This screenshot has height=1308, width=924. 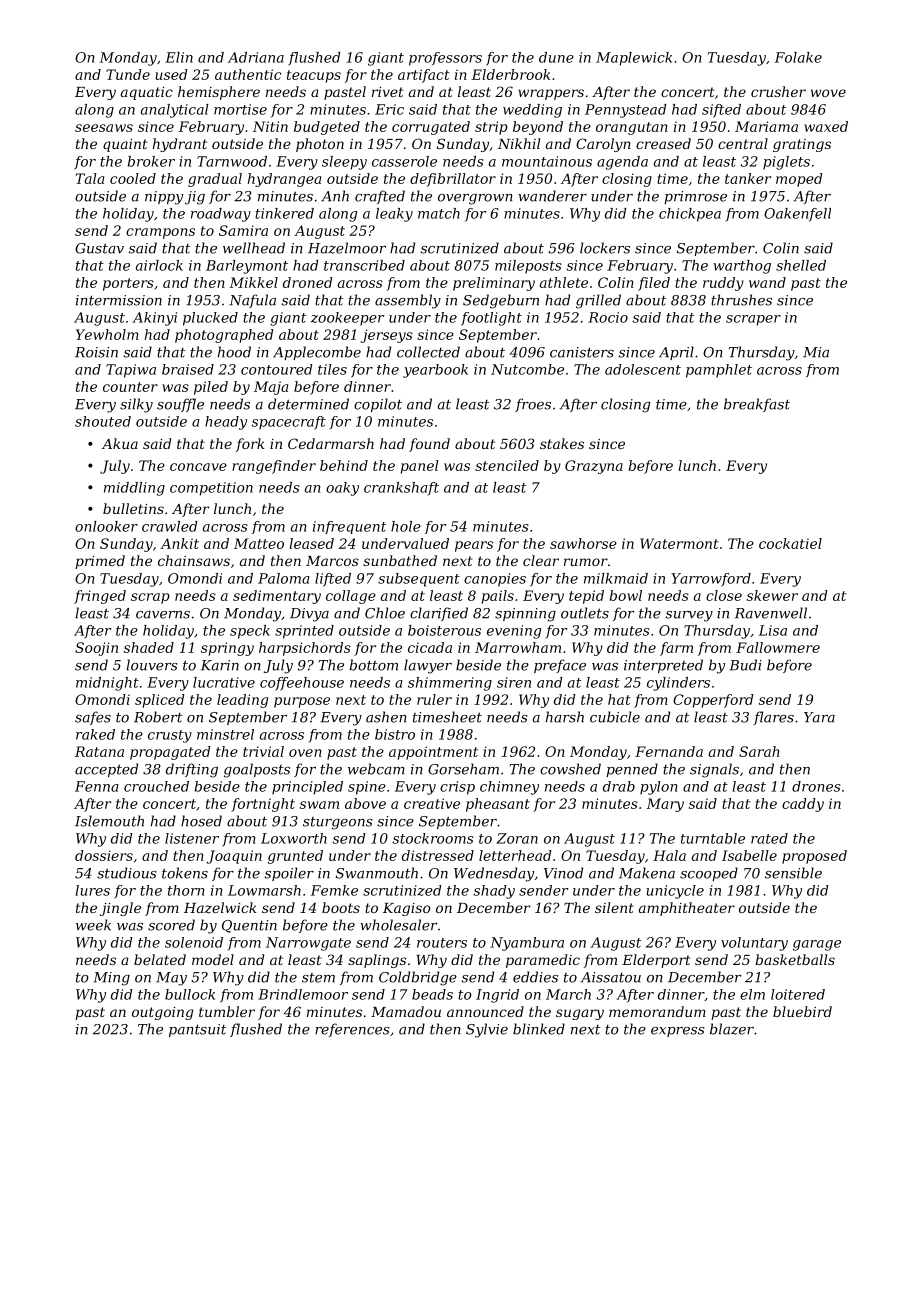 I want to click on Ming, so click(x=111, y=979).
